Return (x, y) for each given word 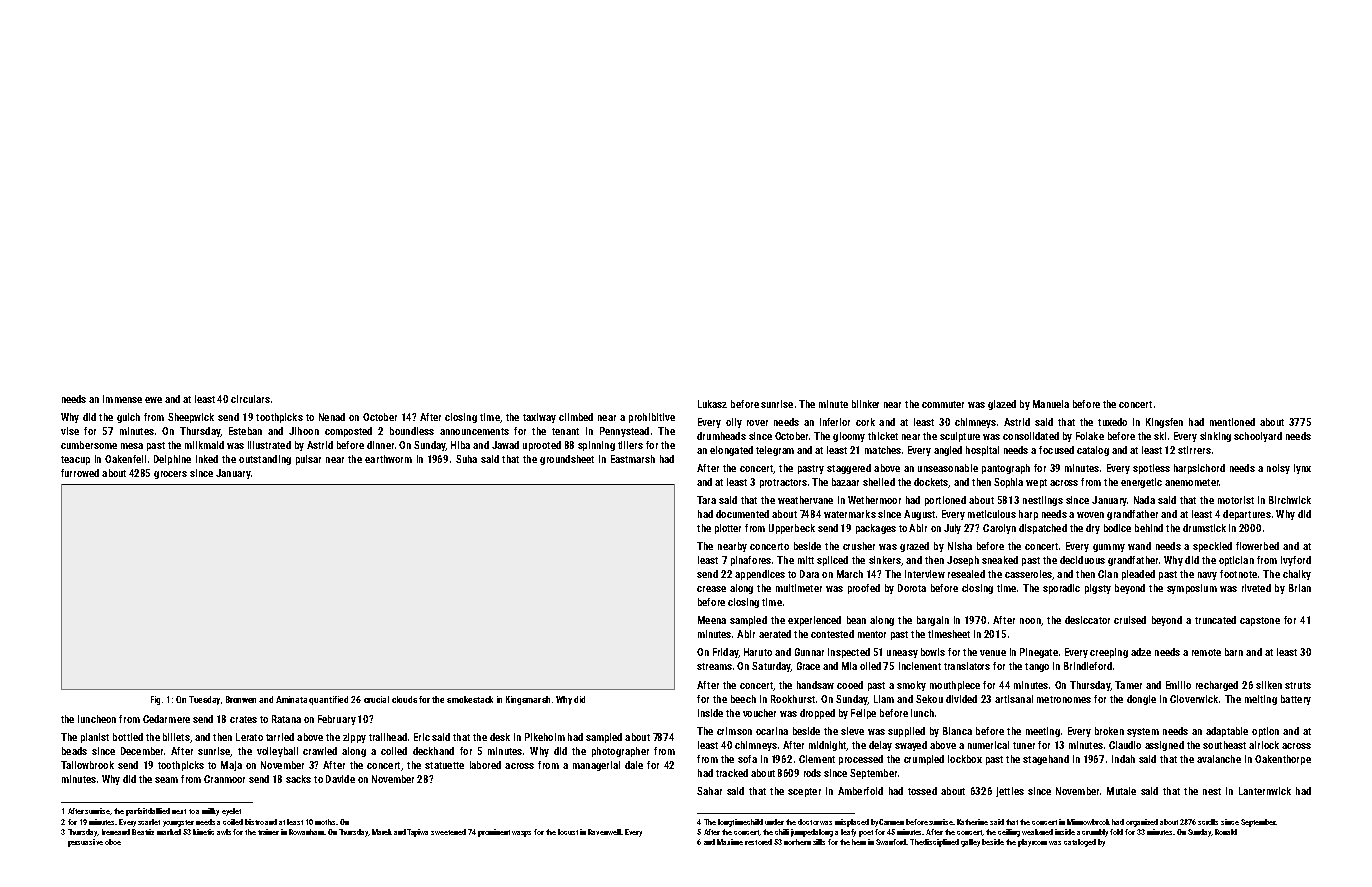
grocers (170, 475)
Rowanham (306, 832)
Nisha (960, 546)
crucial (376, 699)
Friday (725, 653)
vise (70, 431)
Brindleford (1088, 666)
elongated (731, 451)
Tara (706, 500)
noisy (1278, 469)
